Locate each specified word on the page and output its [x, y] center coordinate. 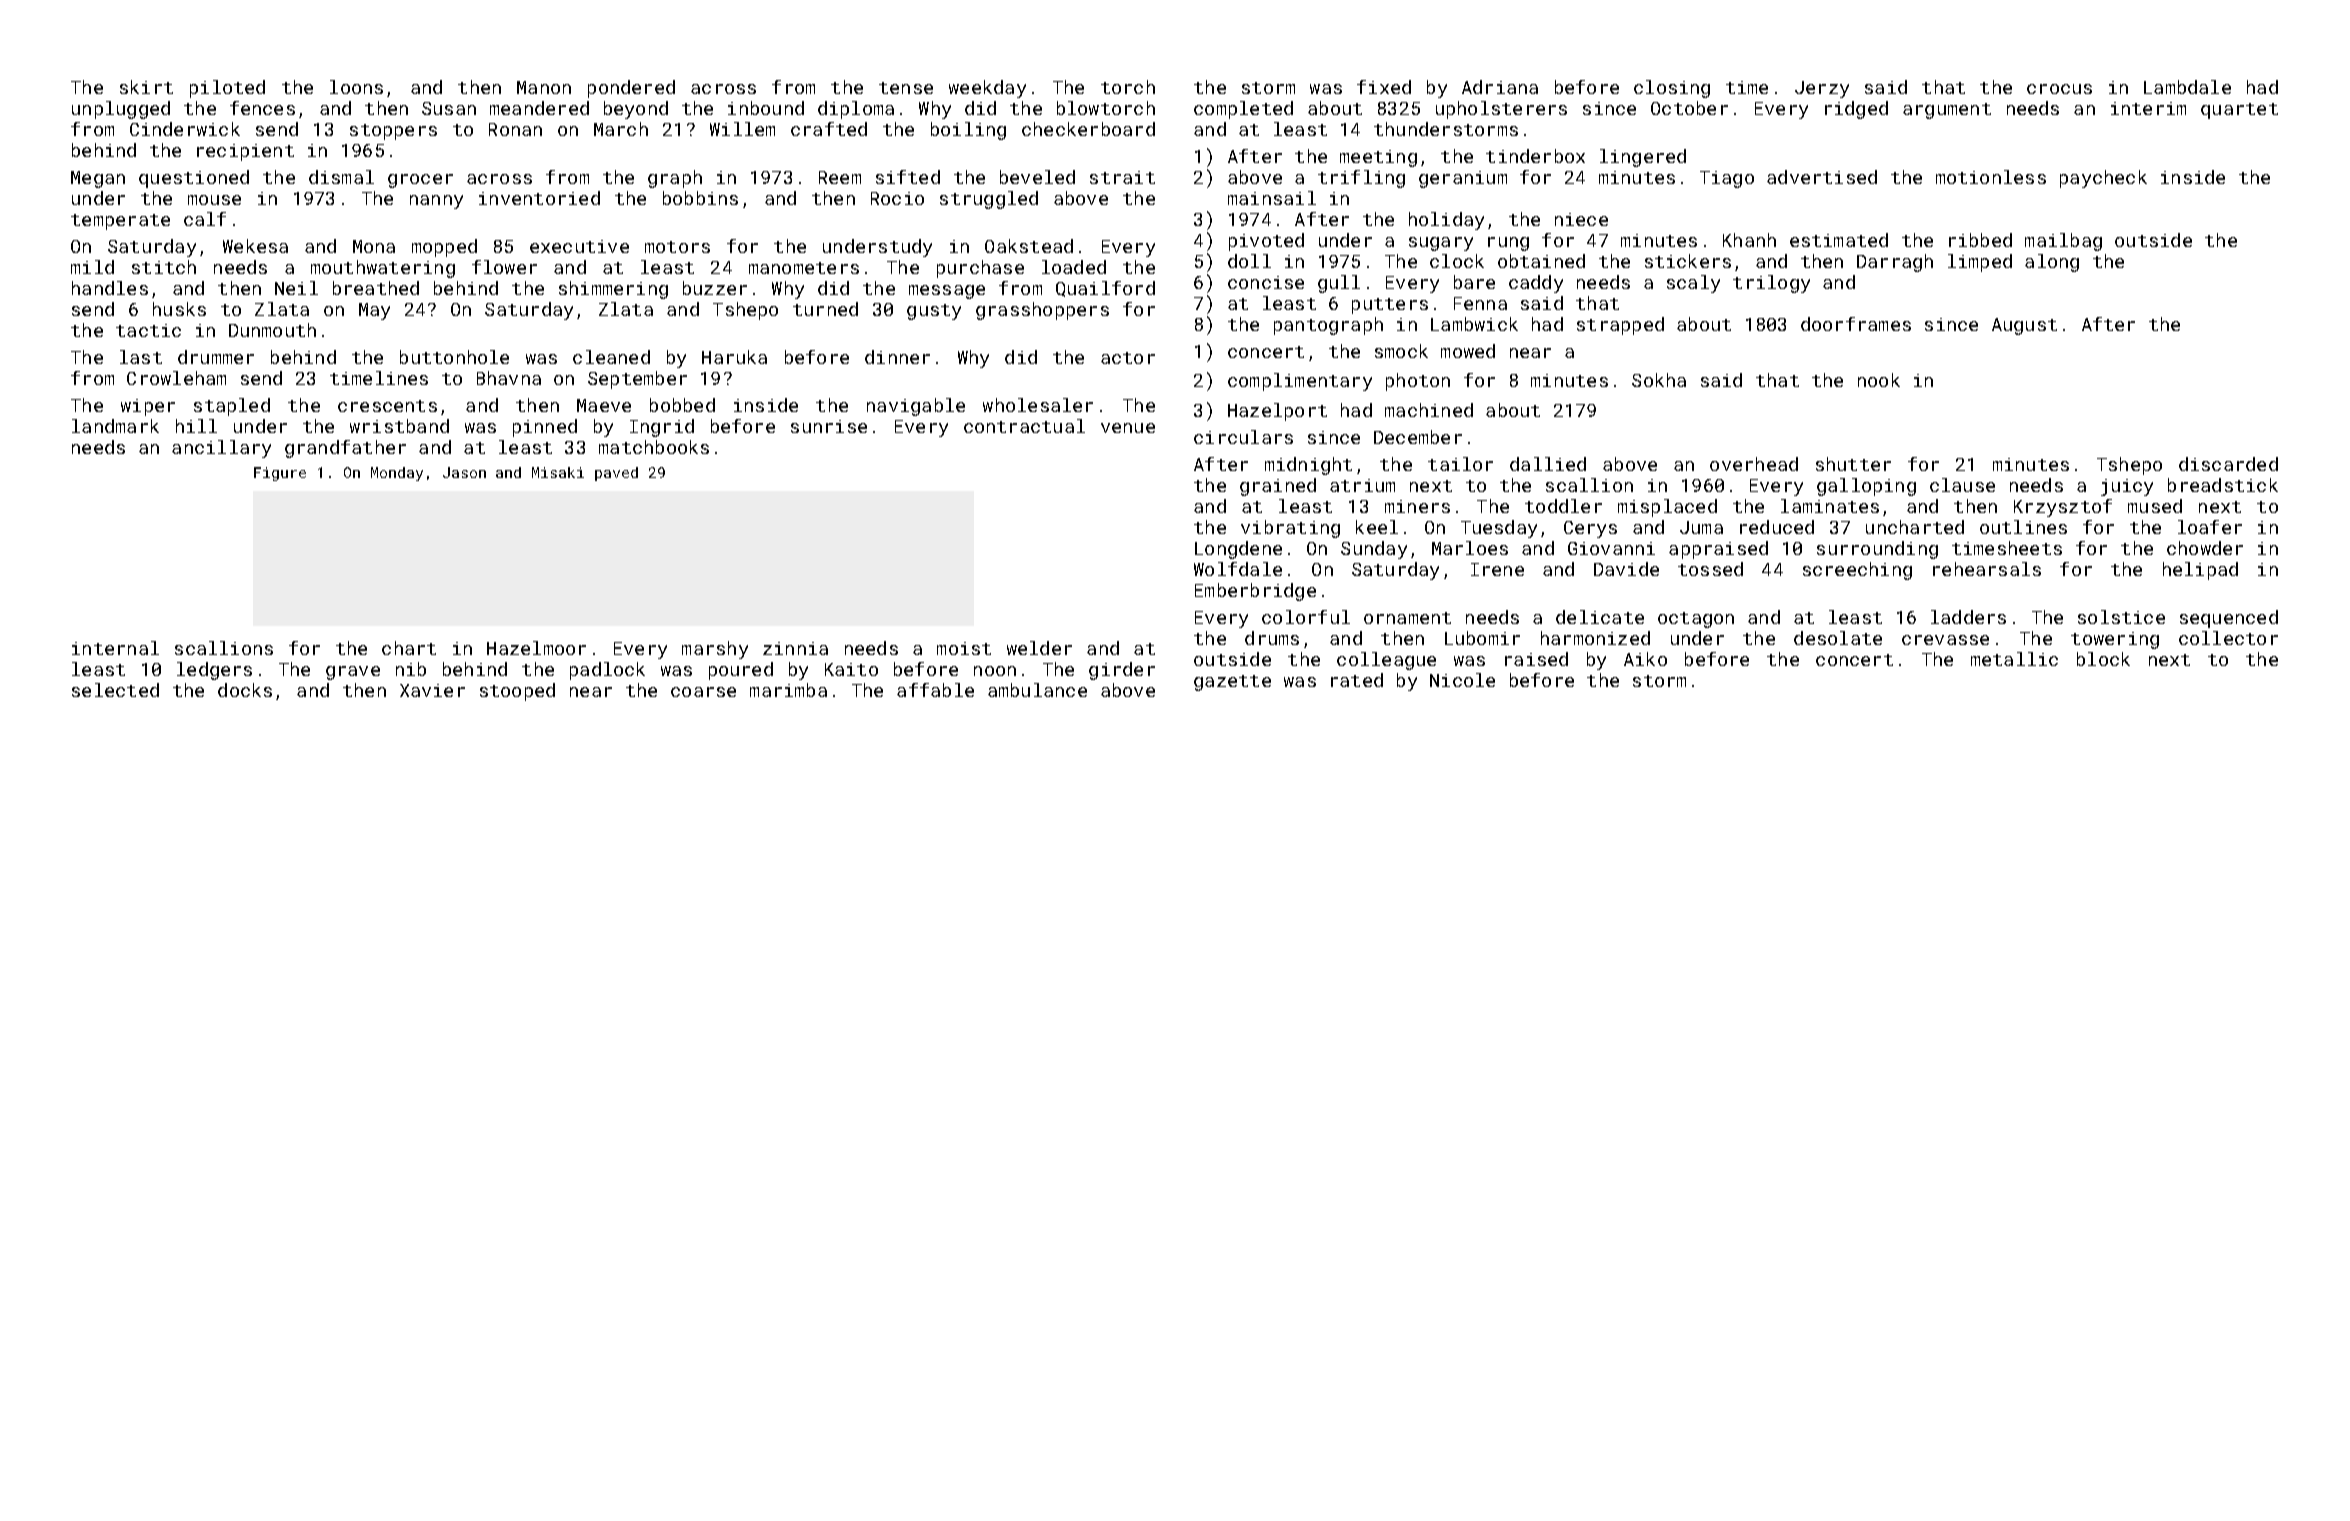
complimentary [1300, 382]
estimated [1839, 240]
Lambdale [2187, 87]
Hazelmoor [536, 648]
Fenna [1480, 303]
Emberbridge [1255, 592]
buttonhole [454, 357]
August [2024, 326]
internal [115, 648]
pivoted [1266, 242]
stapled [232, 407]
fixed [1384, 87]
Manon [544, 87]
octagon [1696, 620]
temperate [120, 222]
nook [1879, 380]
